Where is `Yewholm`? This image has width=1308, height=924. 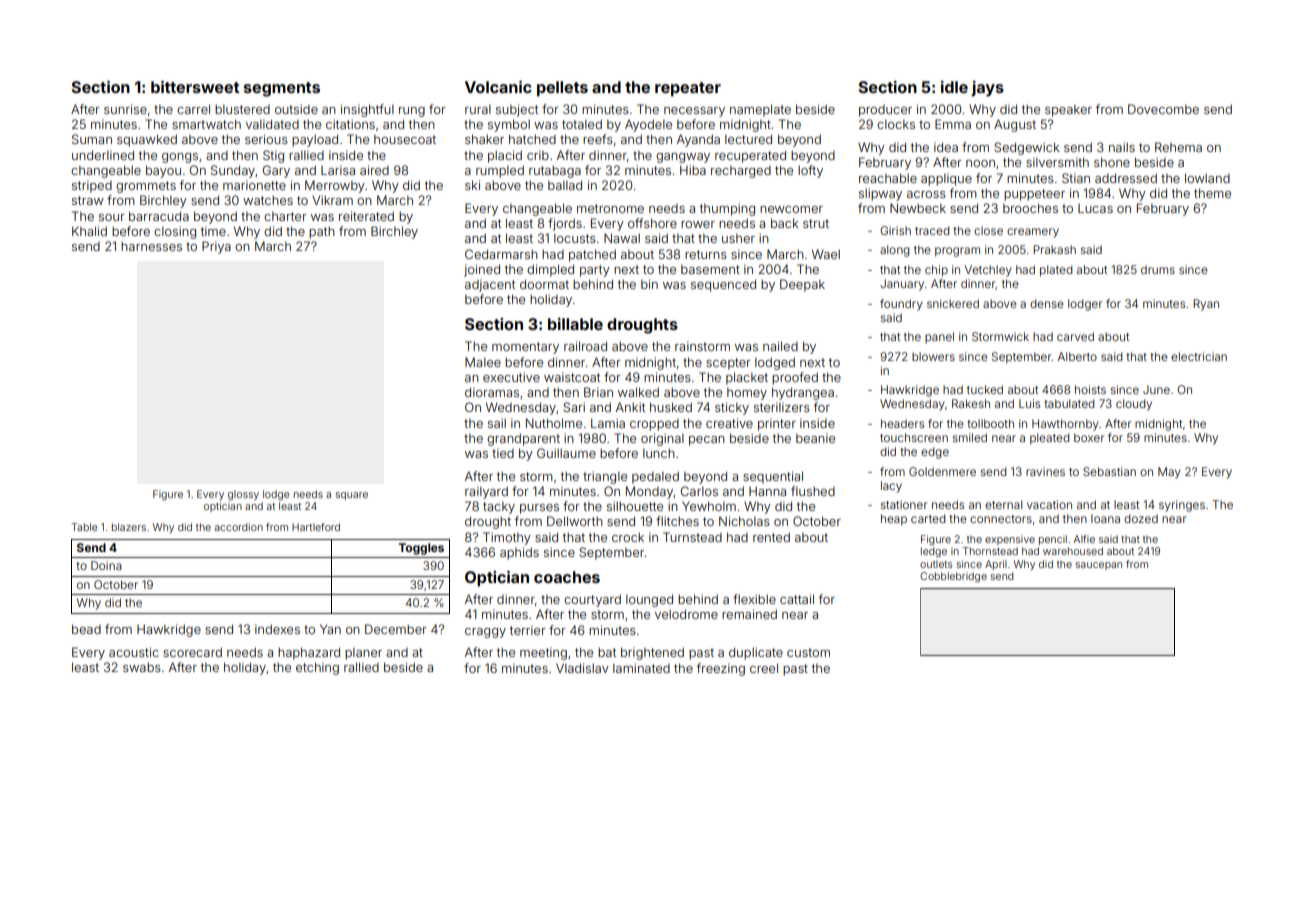 Yewholm is located at coordinates (709, 506).
